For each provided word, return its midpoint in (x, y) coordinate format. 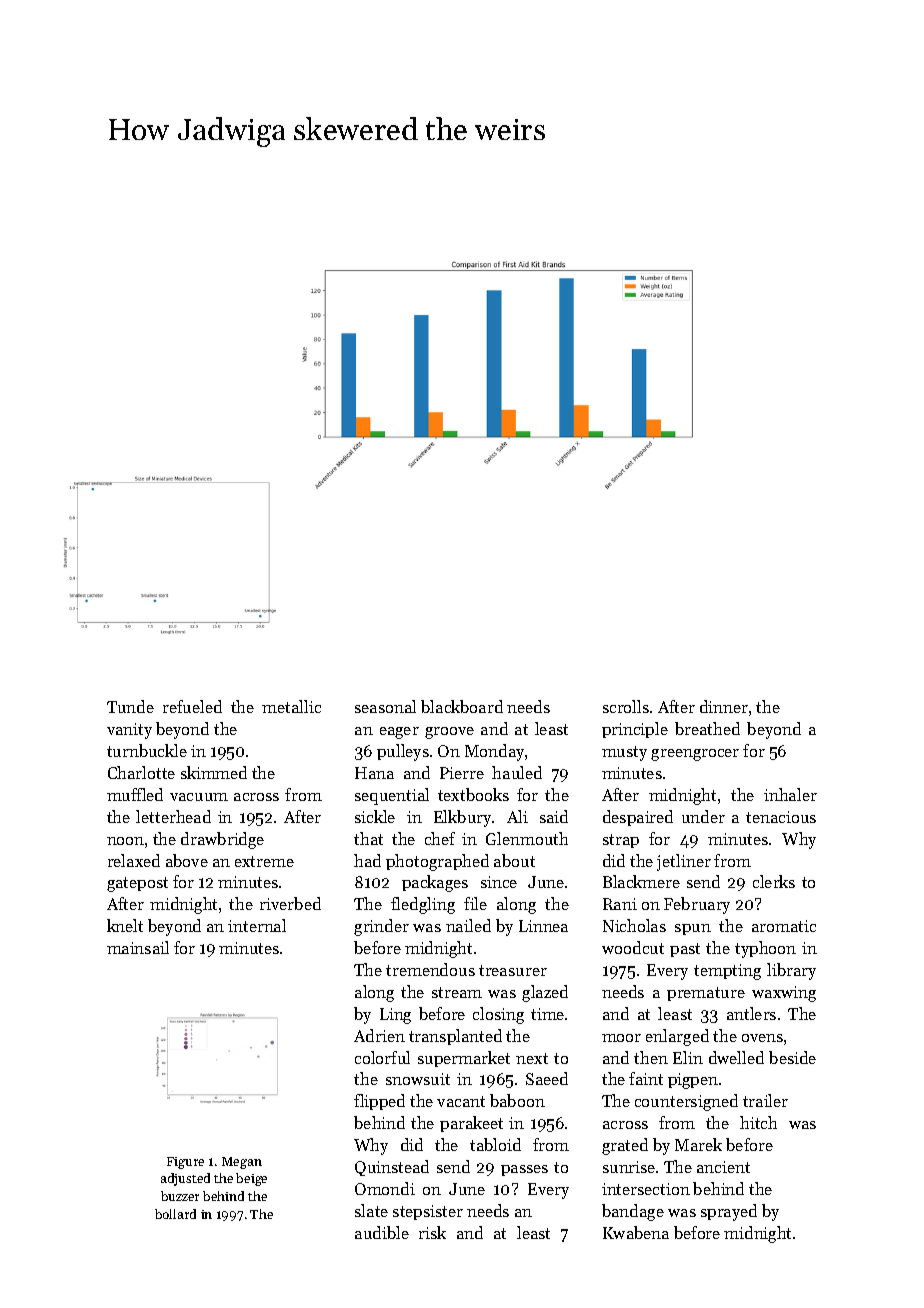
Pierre (462, 773)
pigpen (693, 1081)
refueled (192, 706)
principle (635, 730)
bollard (175, 1214)
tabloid (495, 1144)
